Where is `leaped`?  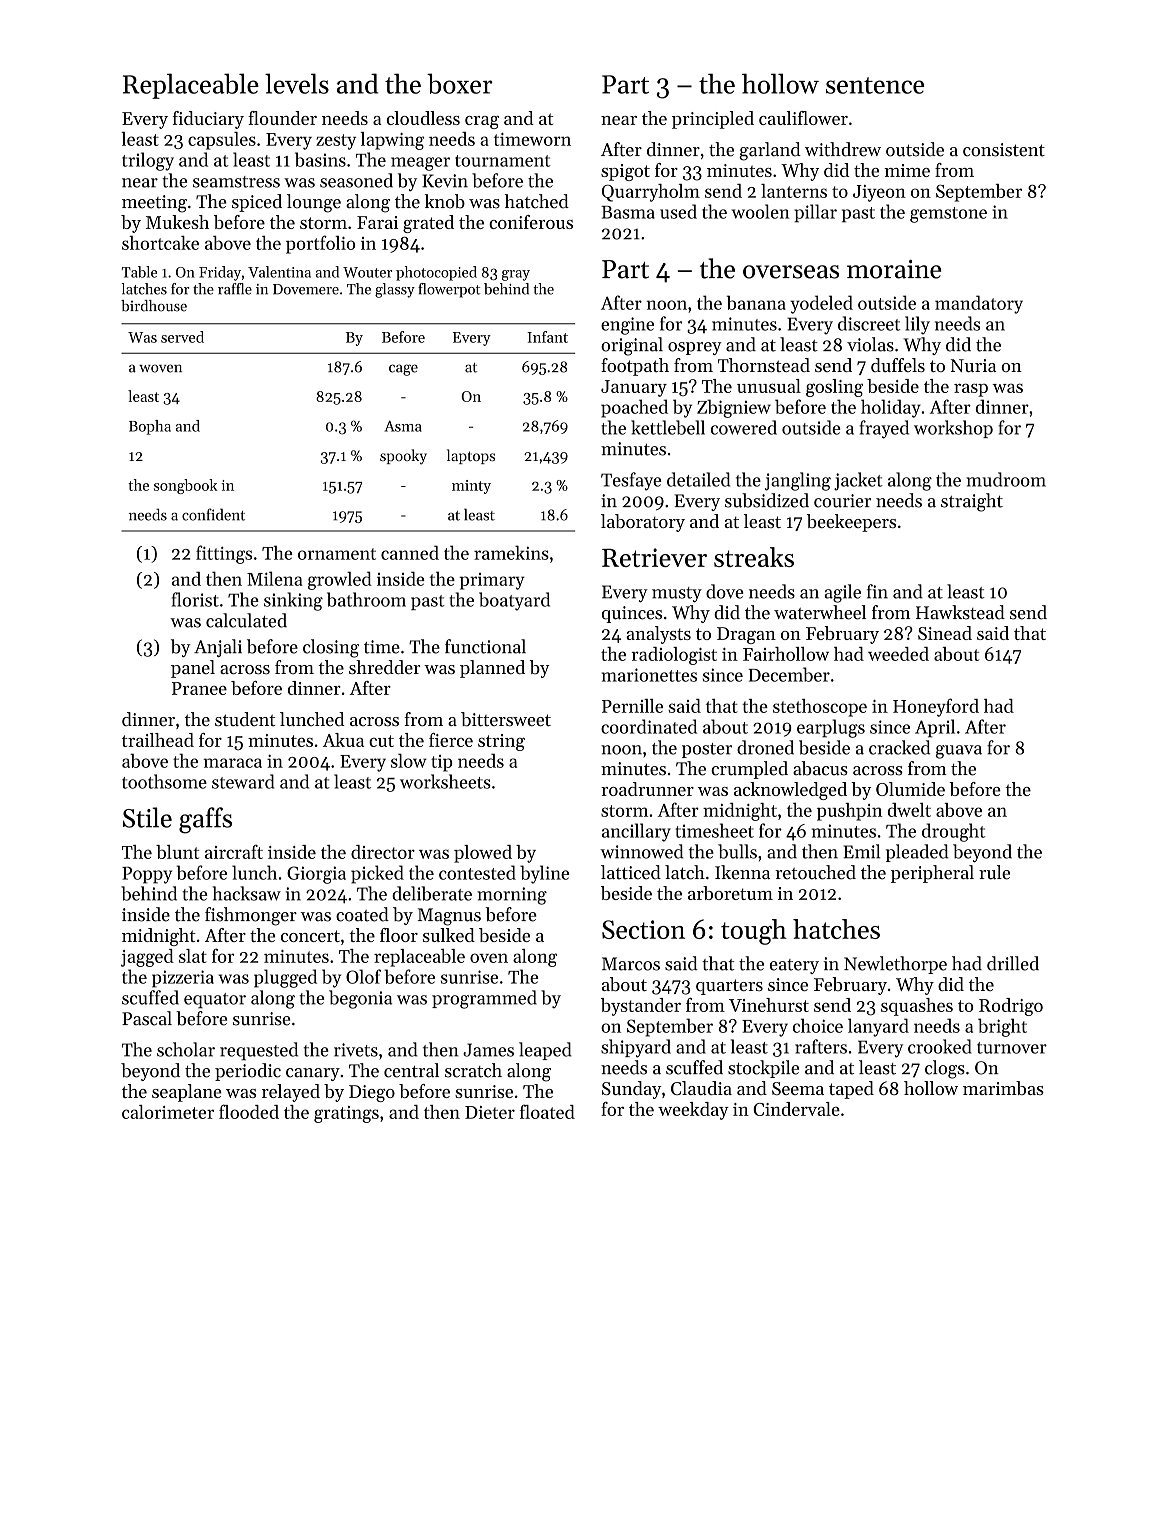
leaped is located at coordinates (545, 1051).
